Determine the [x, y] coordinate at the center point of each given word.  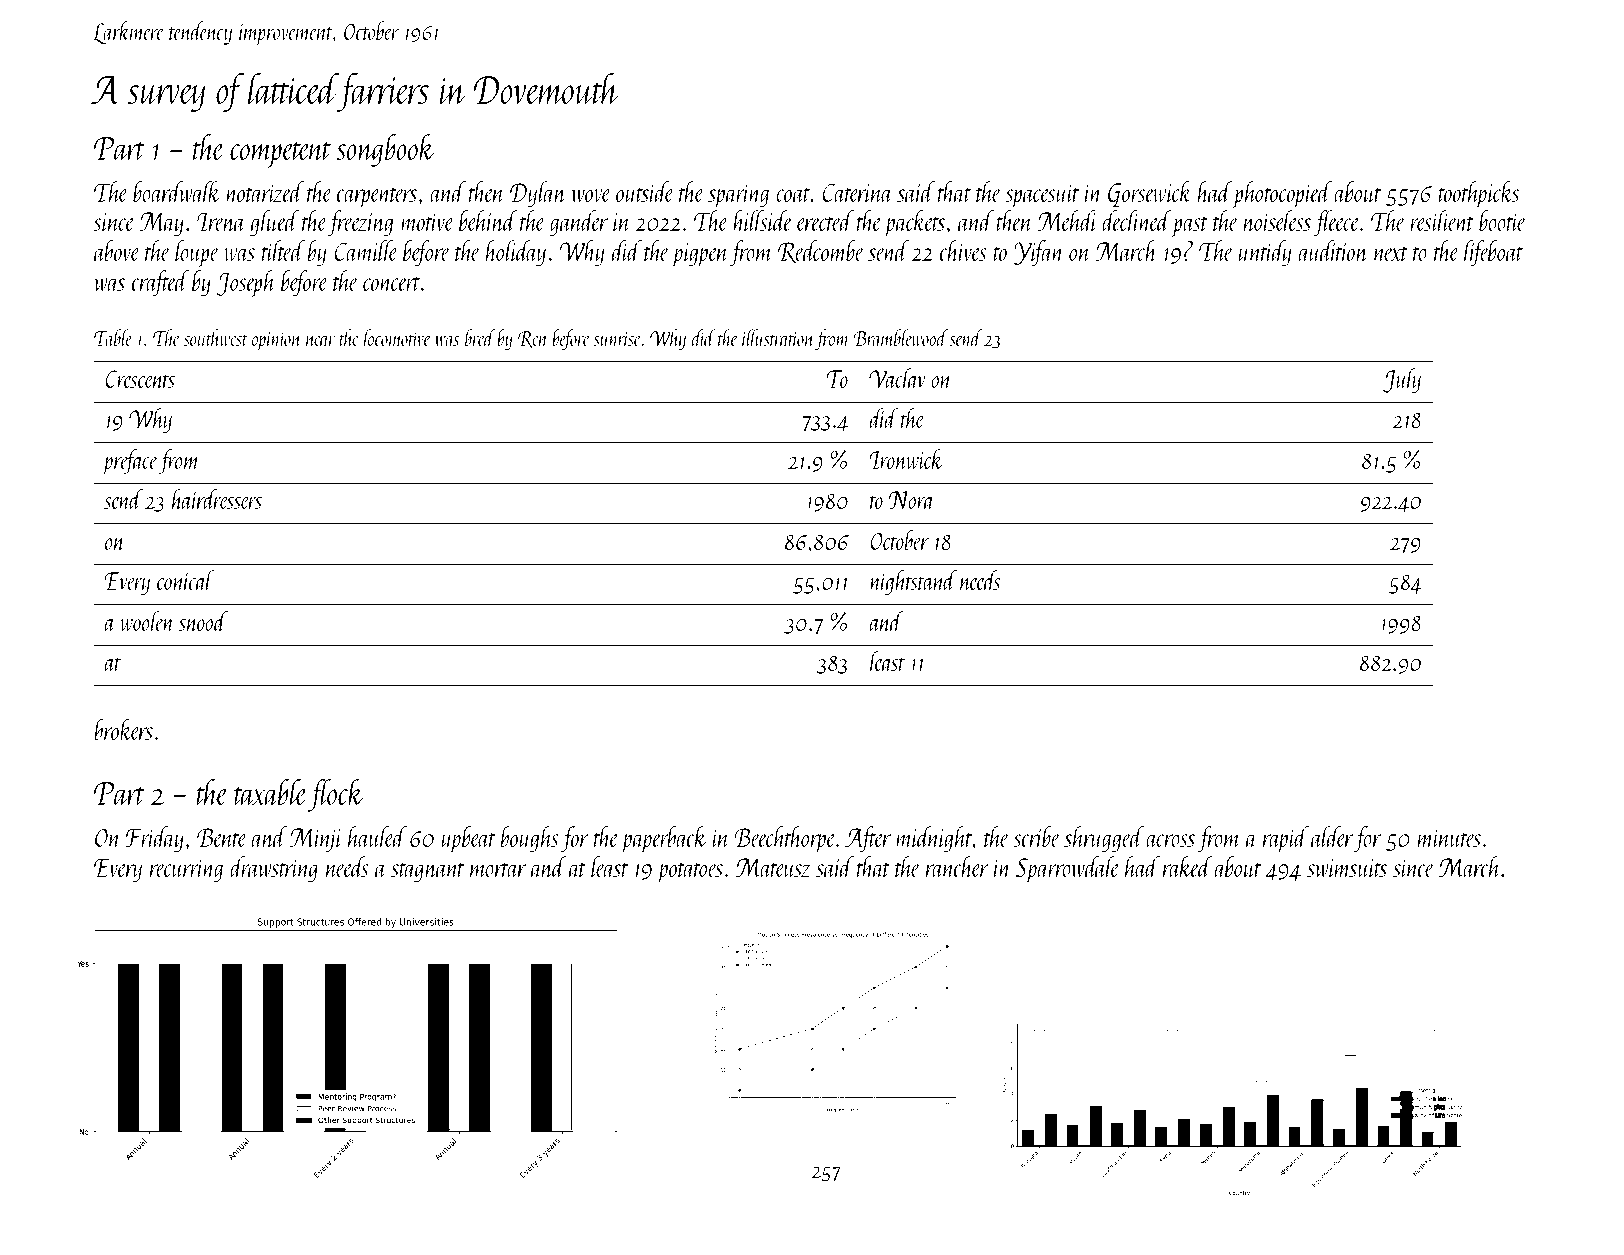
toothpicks [1478, 194]
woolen [147, 621]
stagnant [427, 873]
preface [130, 462]
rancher [957, 866]
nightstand [913, 582]
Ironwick [906, 459]
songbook [385, 150]
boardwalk [177, 191]
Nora [912, 500]
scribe [1037, 836]
